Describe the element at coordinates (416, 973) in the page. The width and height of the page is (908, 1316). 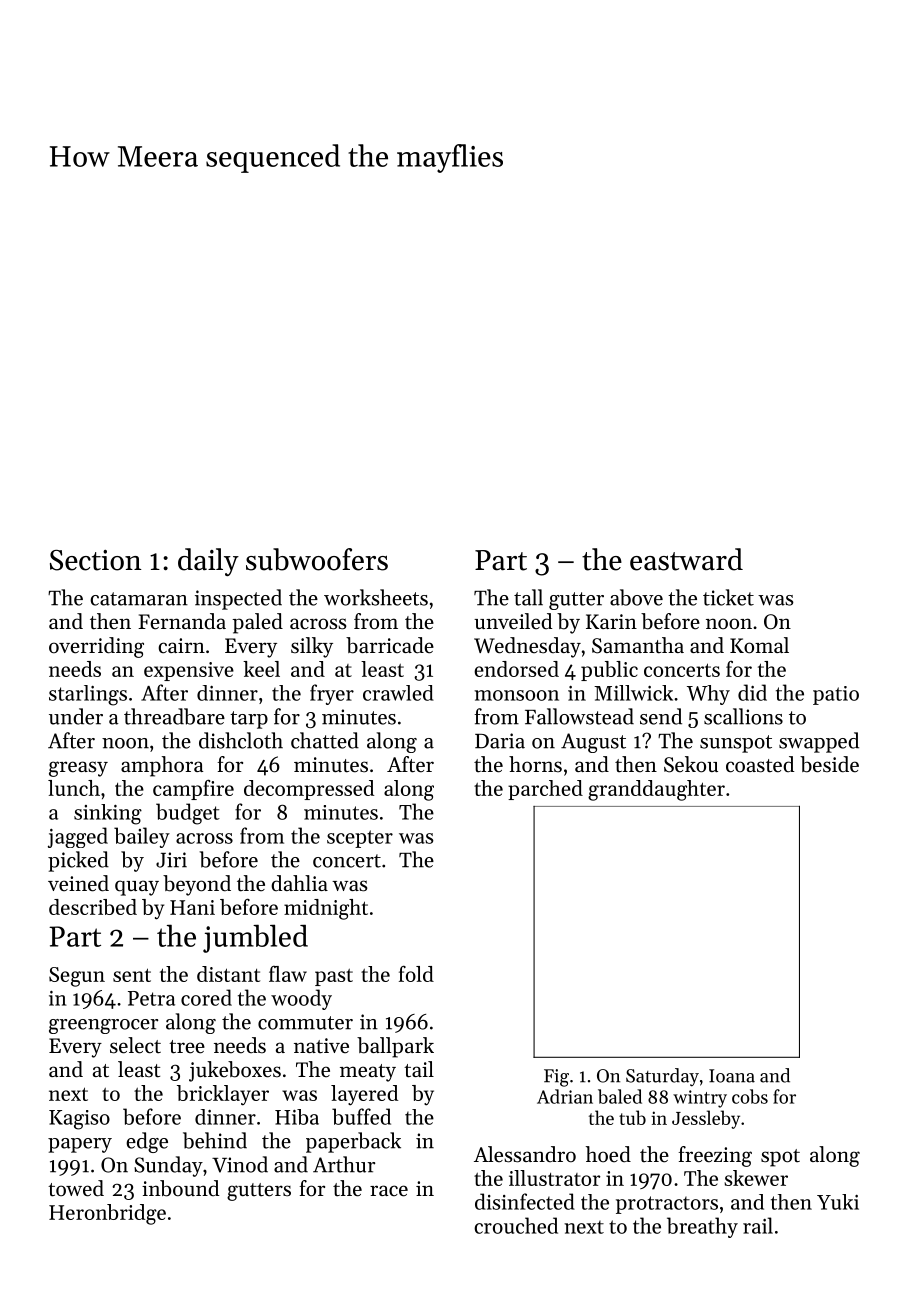
I see `fold` at that location.
